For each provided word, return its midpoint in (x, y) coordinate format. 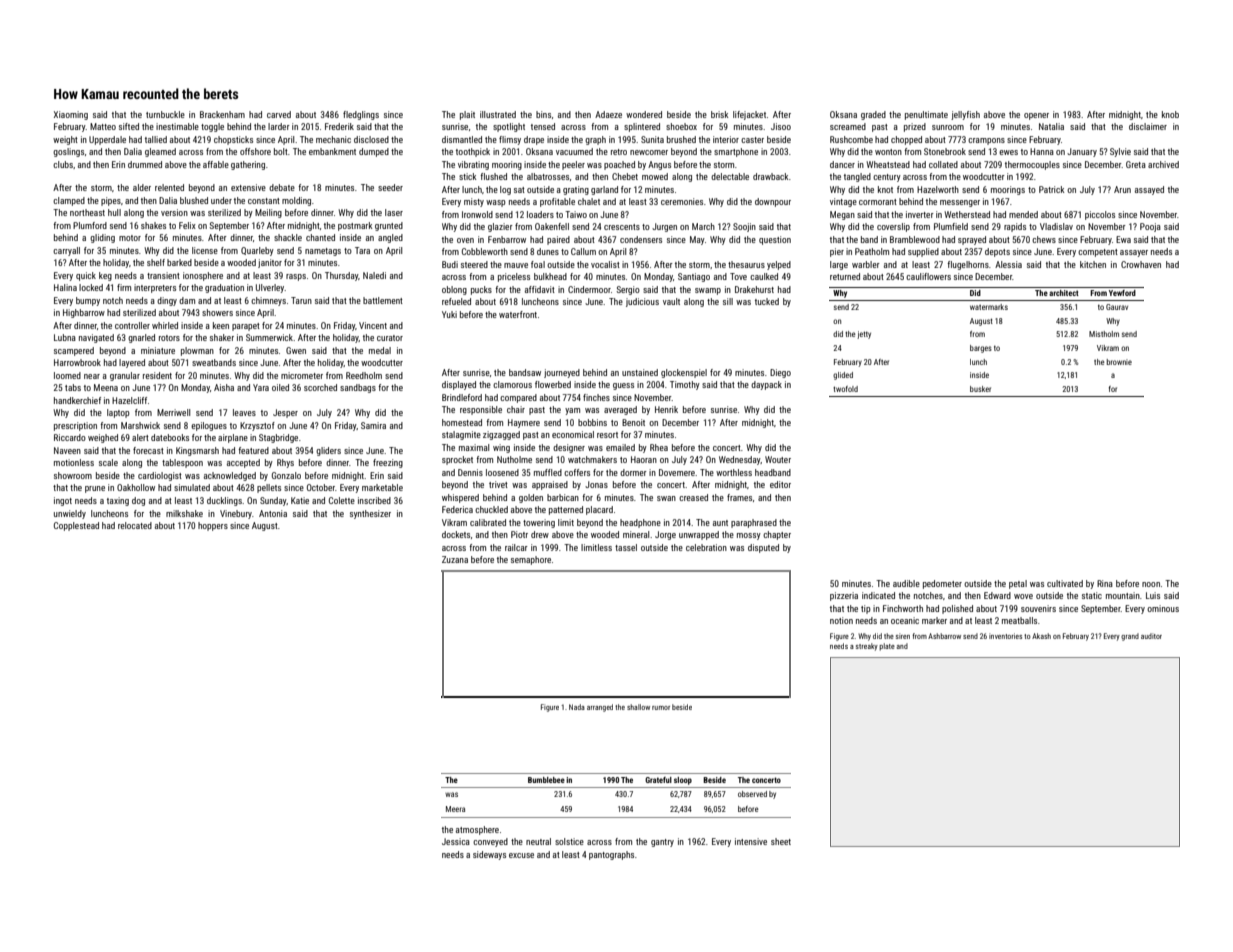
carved (279, 114)
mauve (516, 265)
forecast (148, 450)
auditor (1151, 636)
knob (1170, 114)
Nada (577, 707)
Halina (65, 287)
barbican (563, 497)
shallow (638, 707)
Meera (455, 809)
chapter (777, 535)
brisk (720, 114)
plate (887, 647)
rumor (661, 708)
